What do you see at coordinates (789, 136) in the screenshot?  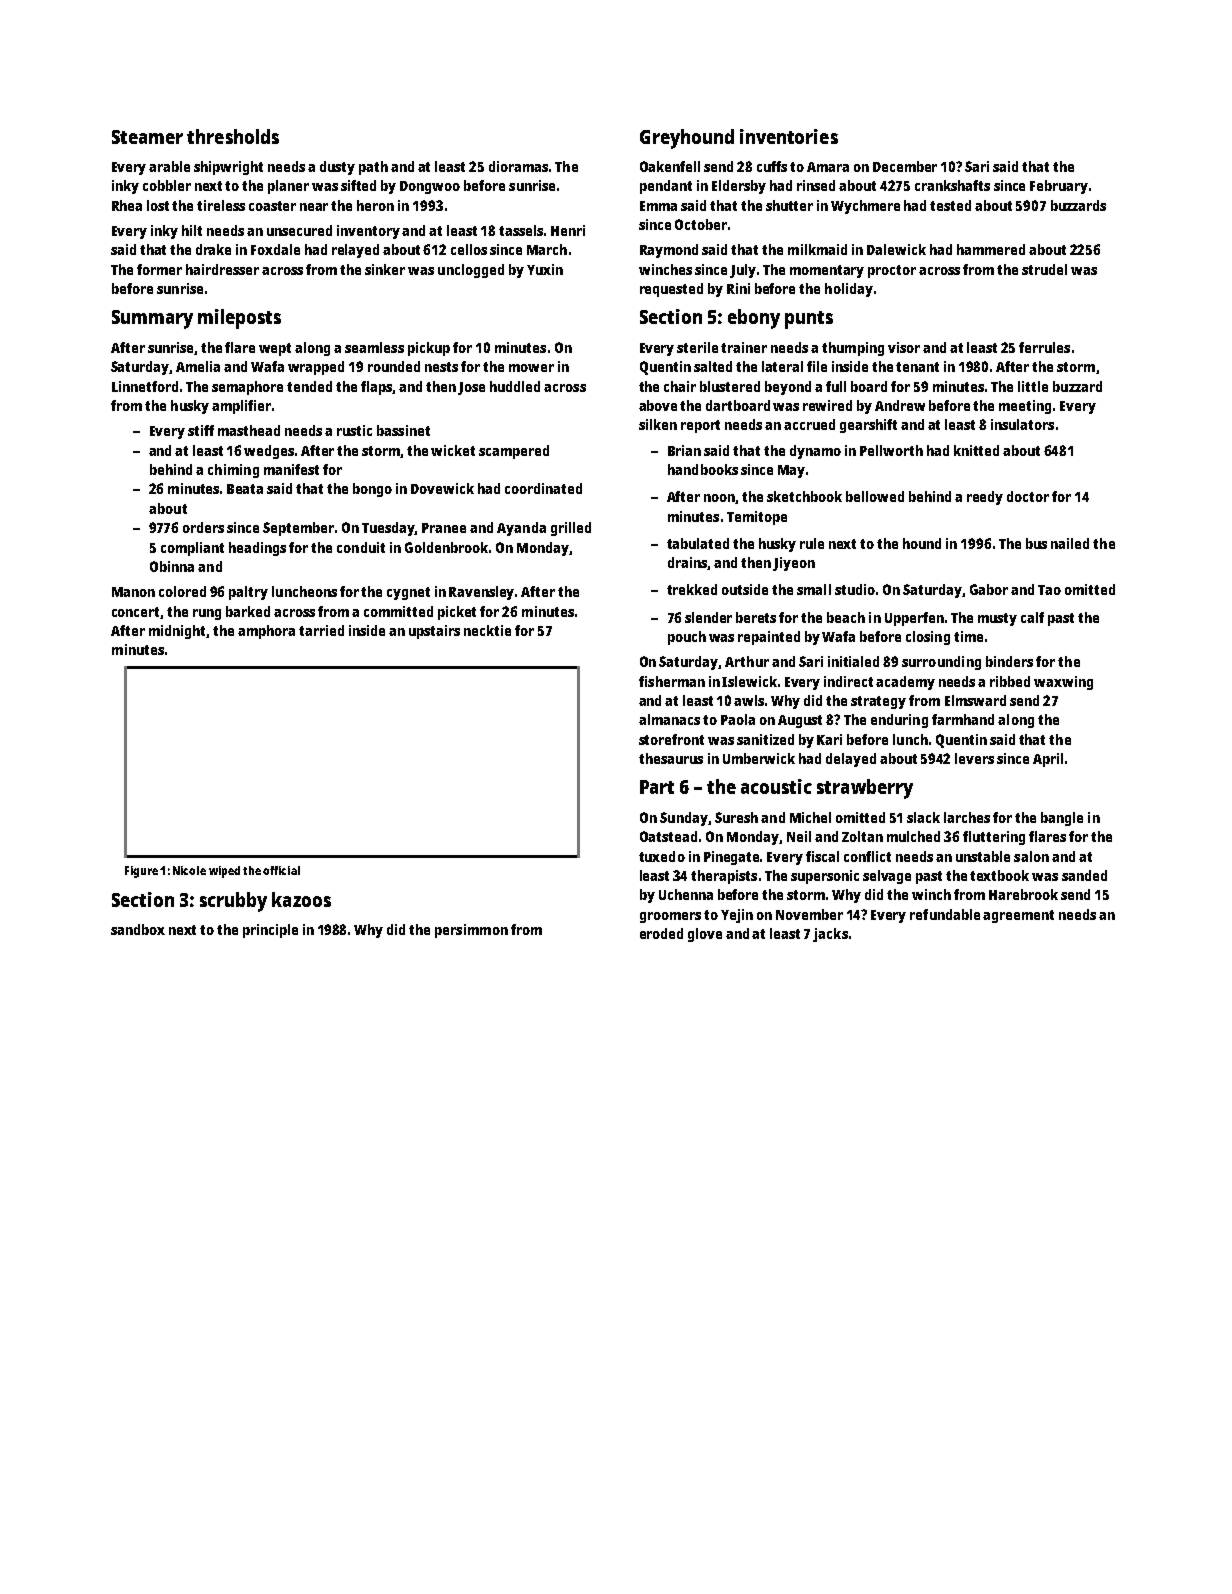 I see `inventories` at bounding box center [789, 136].
